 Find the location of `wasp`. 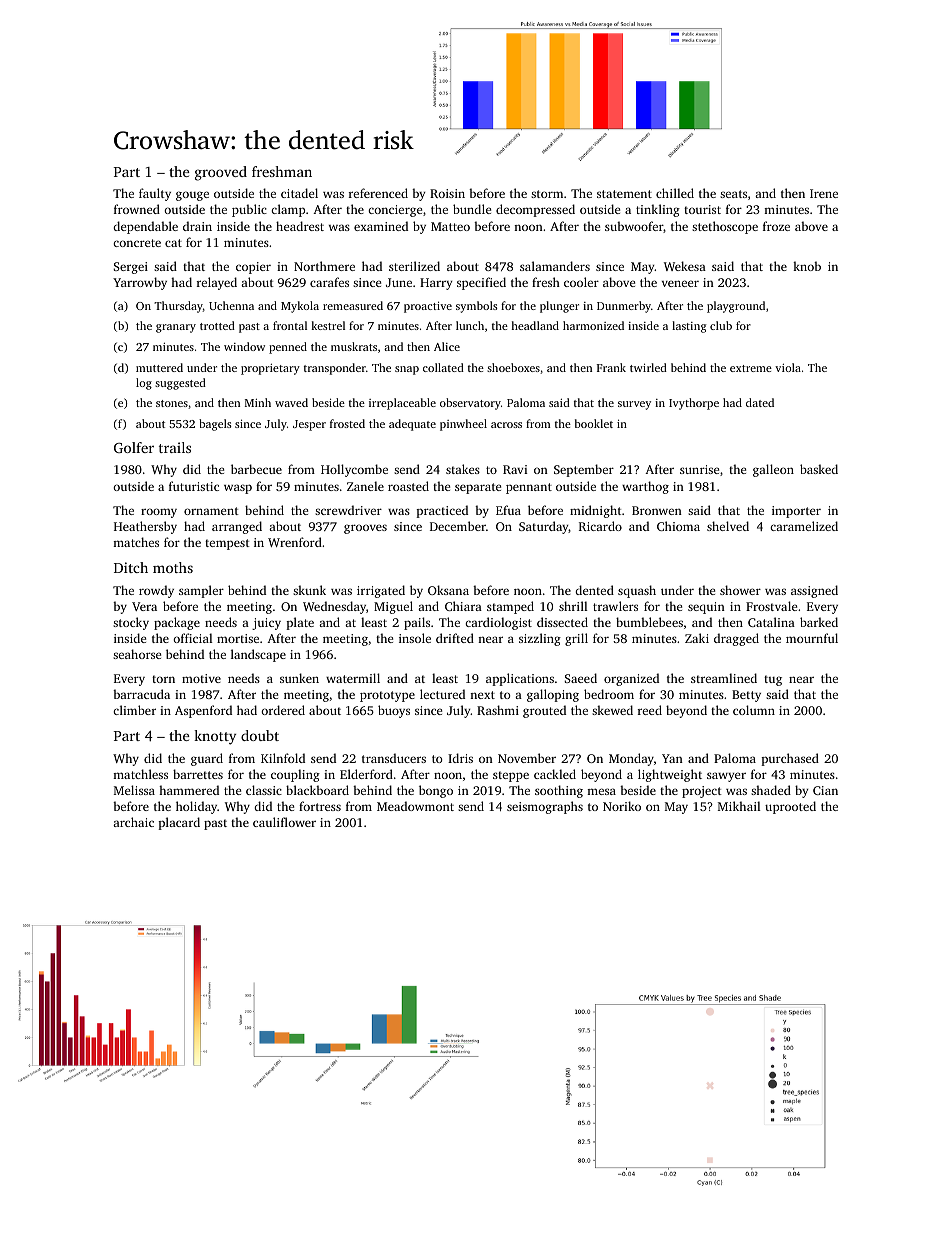

wasp is located at coordinates (238, 489).
